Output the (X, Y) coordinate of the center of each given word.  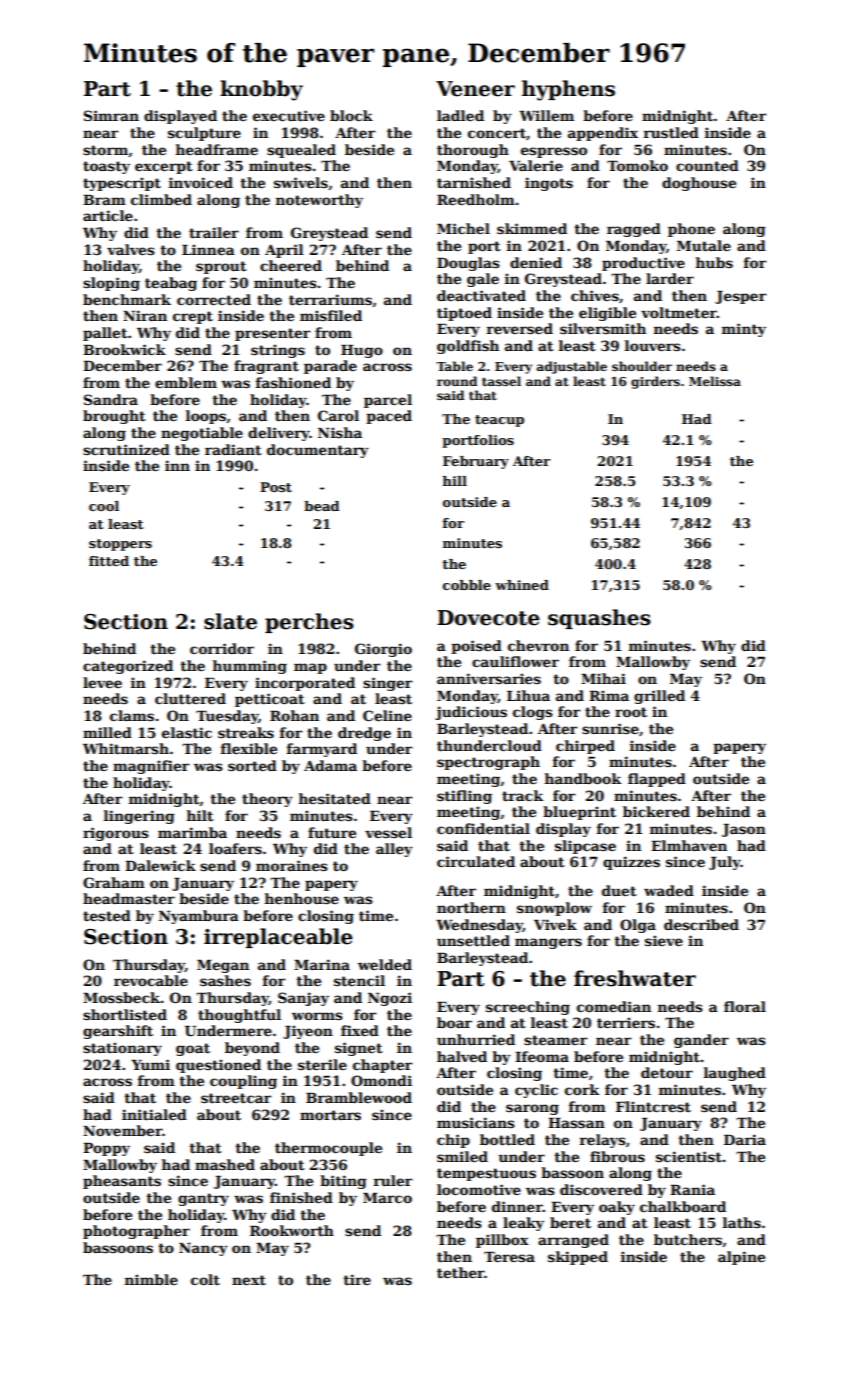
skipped (578, 1258)
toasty (106, 167)
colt (205, 1279)
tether (461, 1272)
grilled (659, 697)
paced (389, 417)
